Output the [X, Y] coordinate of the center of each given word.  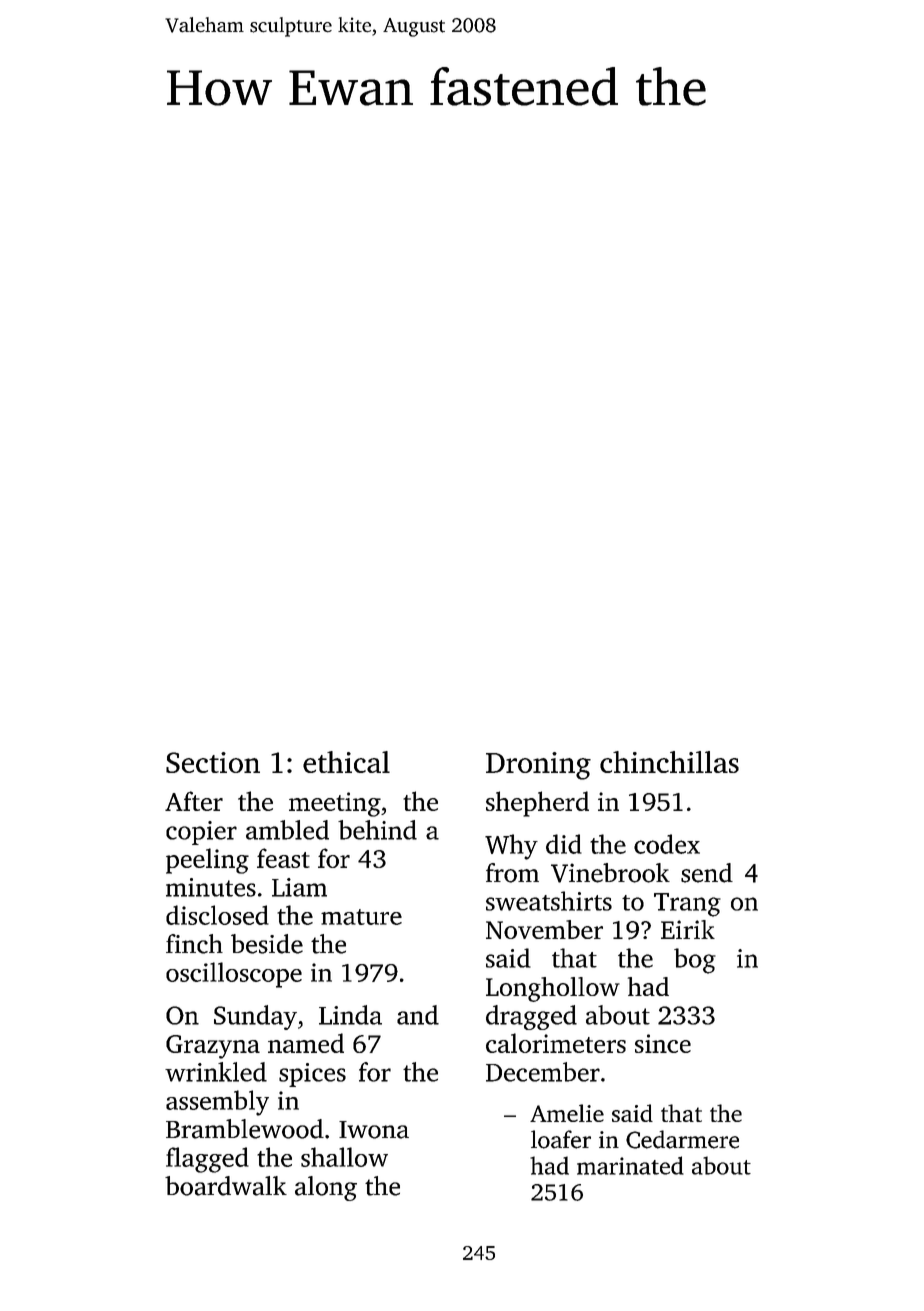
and [418, 1015]
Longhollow [553, 989]
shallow [344, 1157]
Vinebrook [610, 873]
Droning [538, 766]
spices [312, 1075]
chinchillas [669, 762]
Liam [299, 887]
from [512, 873]
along [326, 1188]
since [663, 1043]
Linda [350, 1015]
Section [213, 762]
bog [695, 961]
